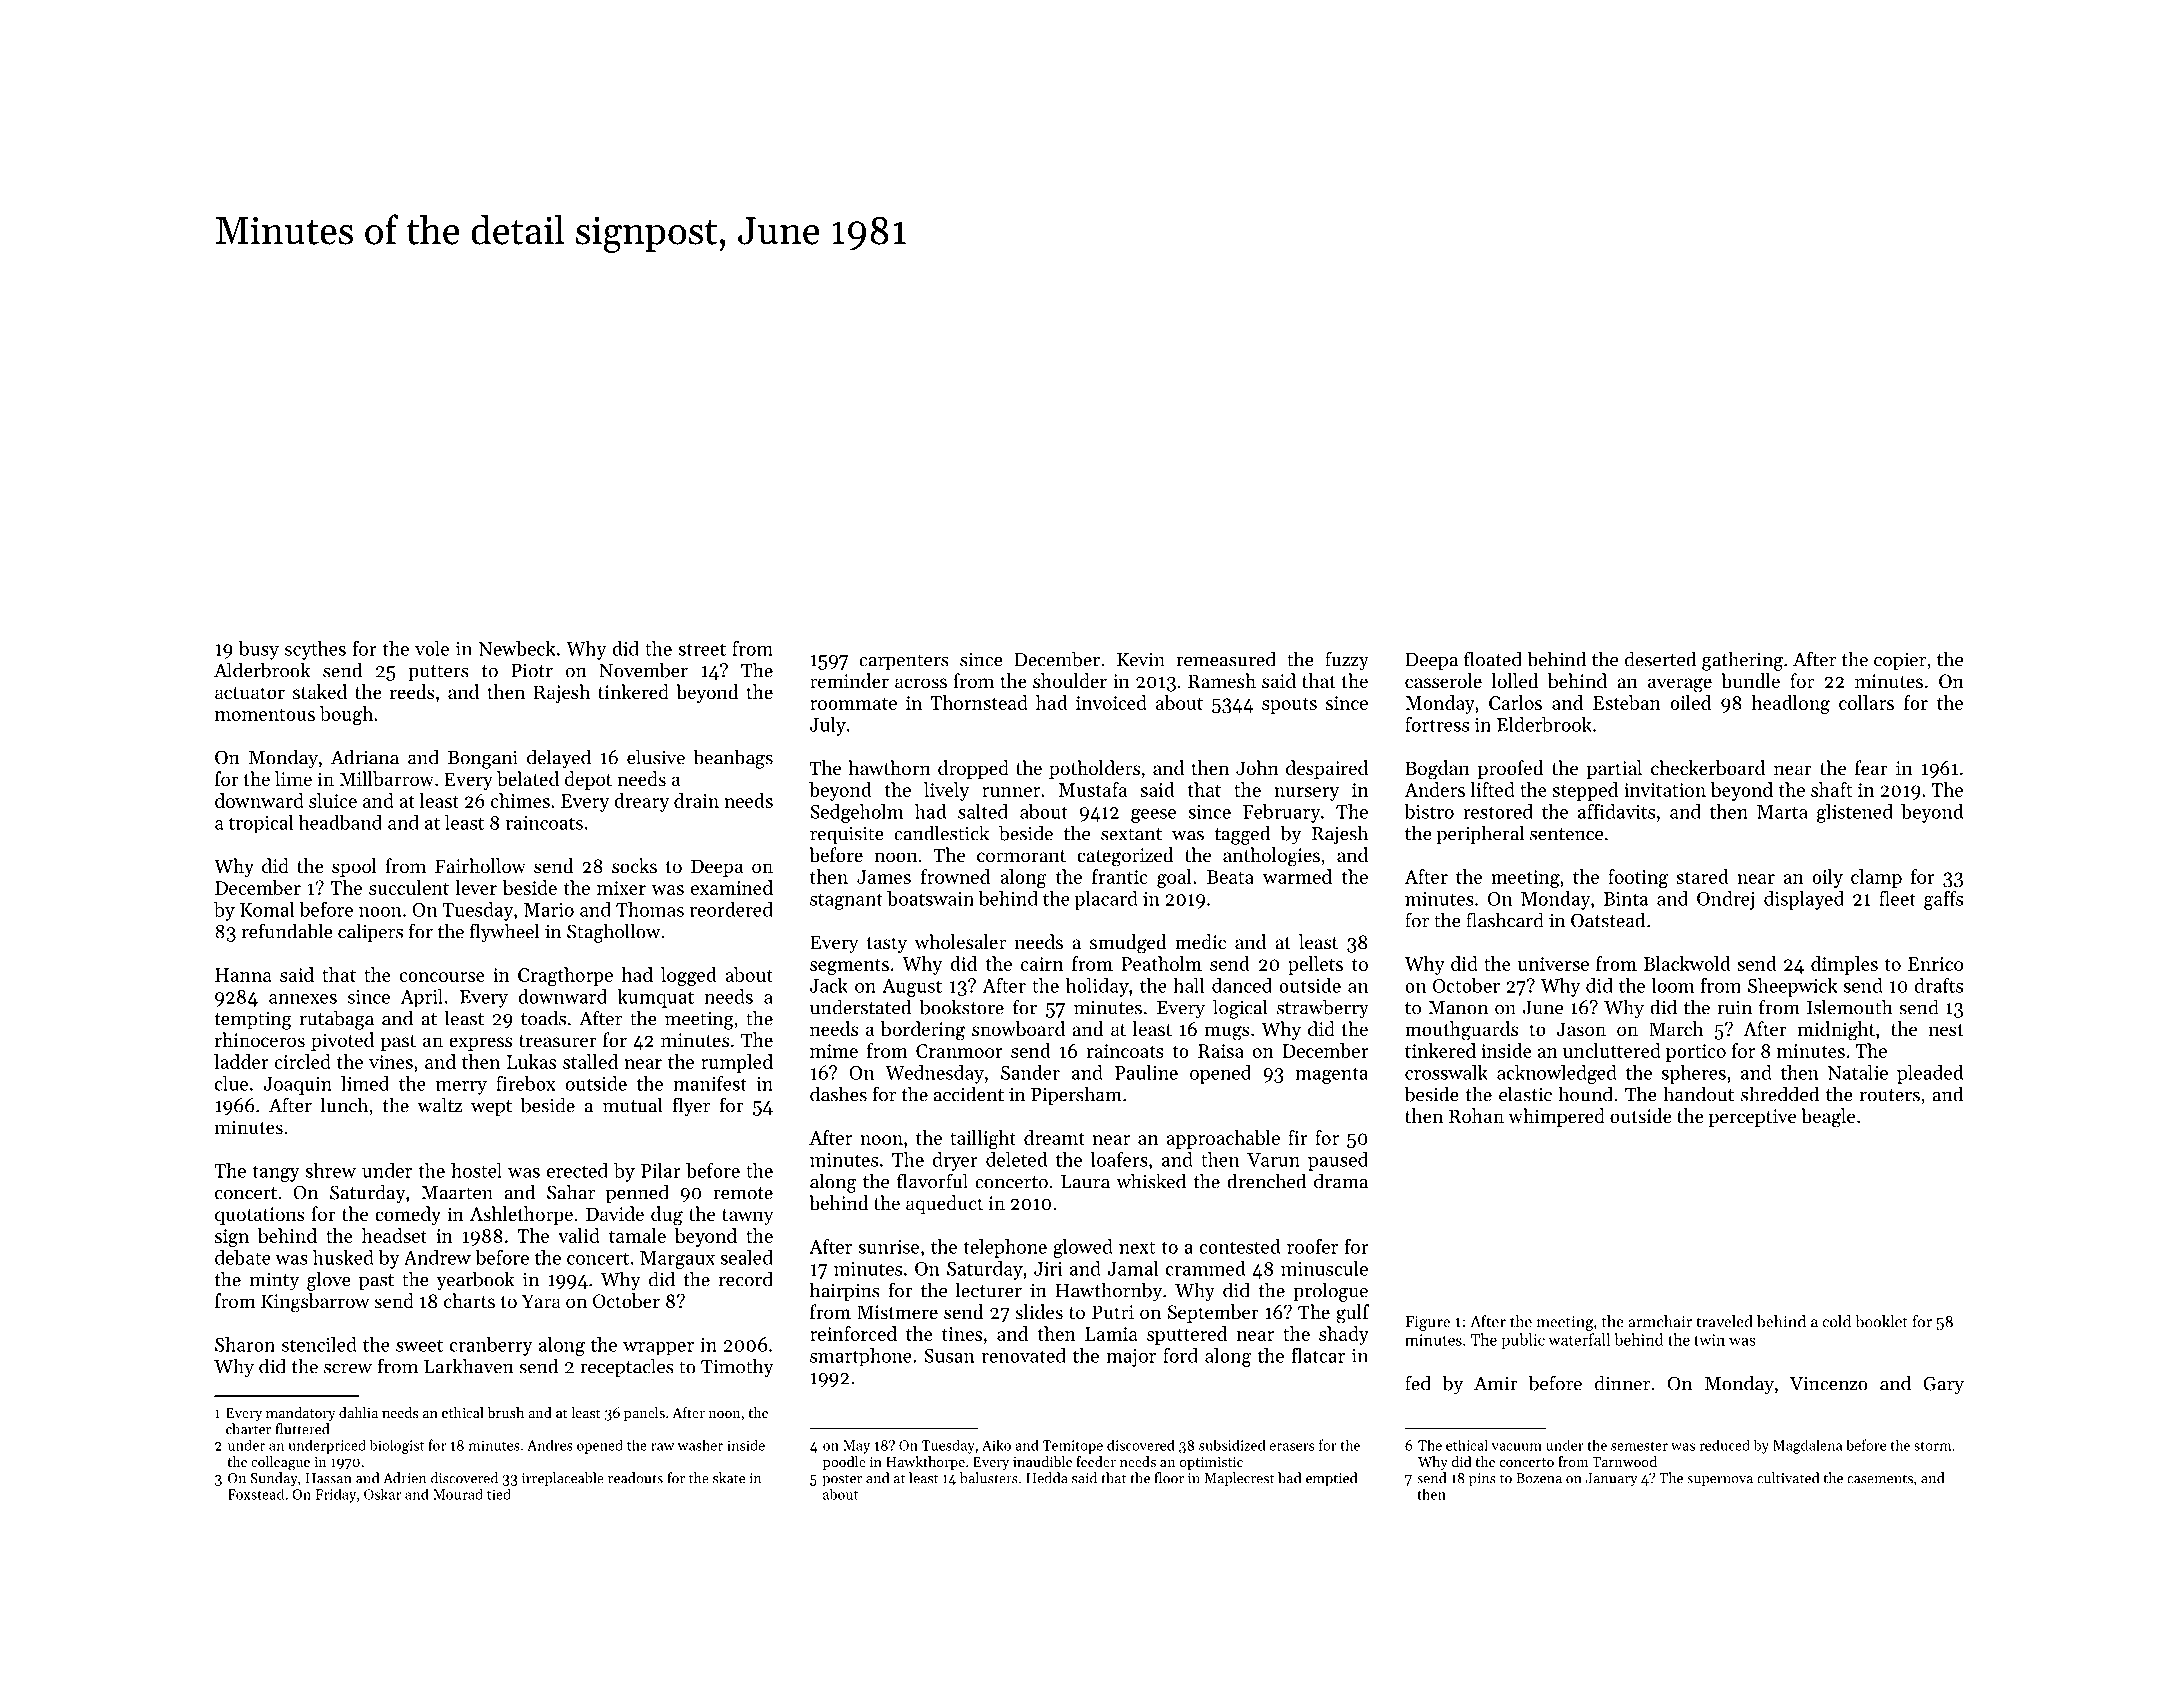 This page has height=1683, width=2178. I want to click on biologist, so click(397, 1446).
